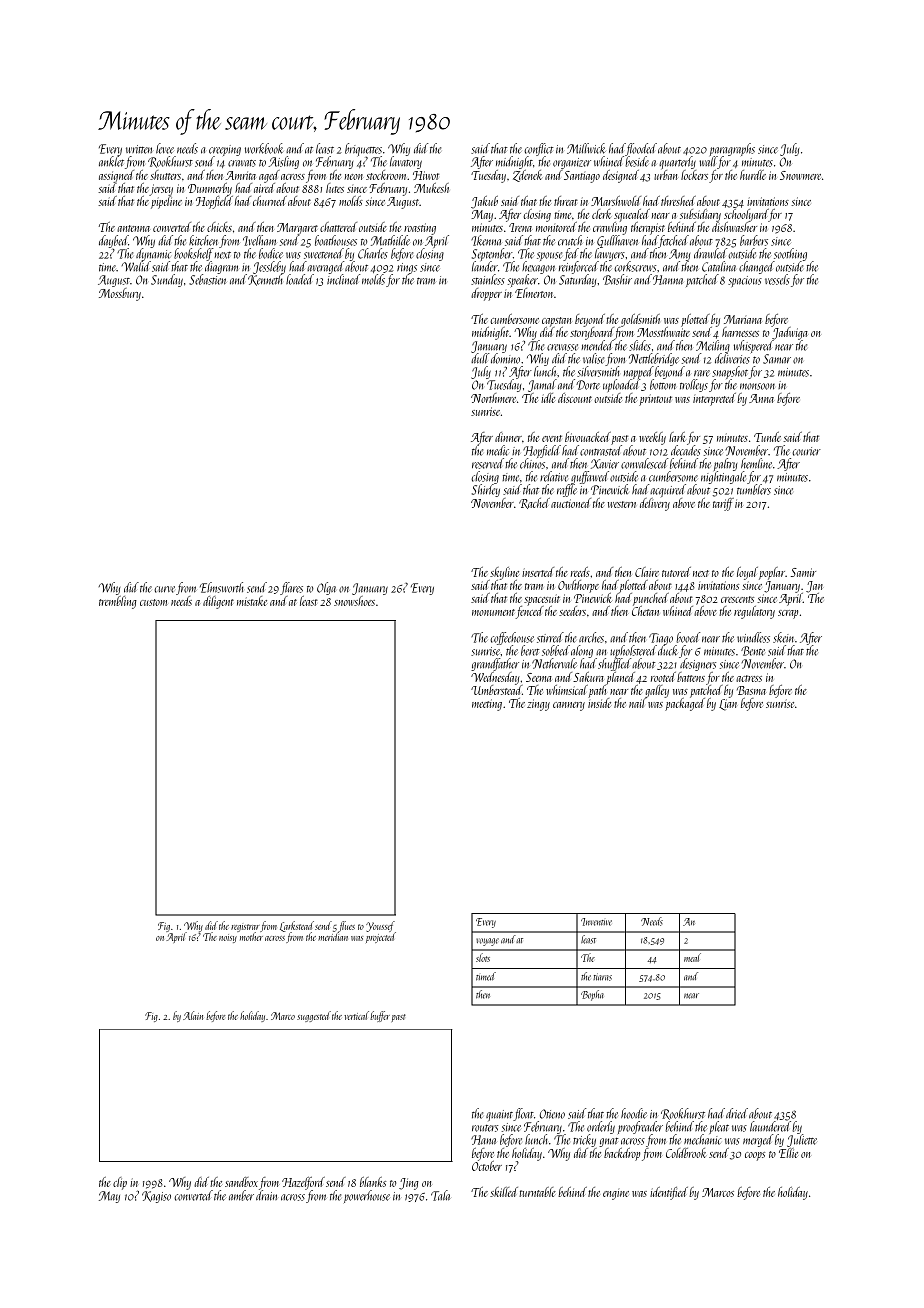 This screenshot has width=924, height=1308. What do you see at coordinates (291, 588) in the screenshot?
I see `flares` at bounding box center [291, 588].
